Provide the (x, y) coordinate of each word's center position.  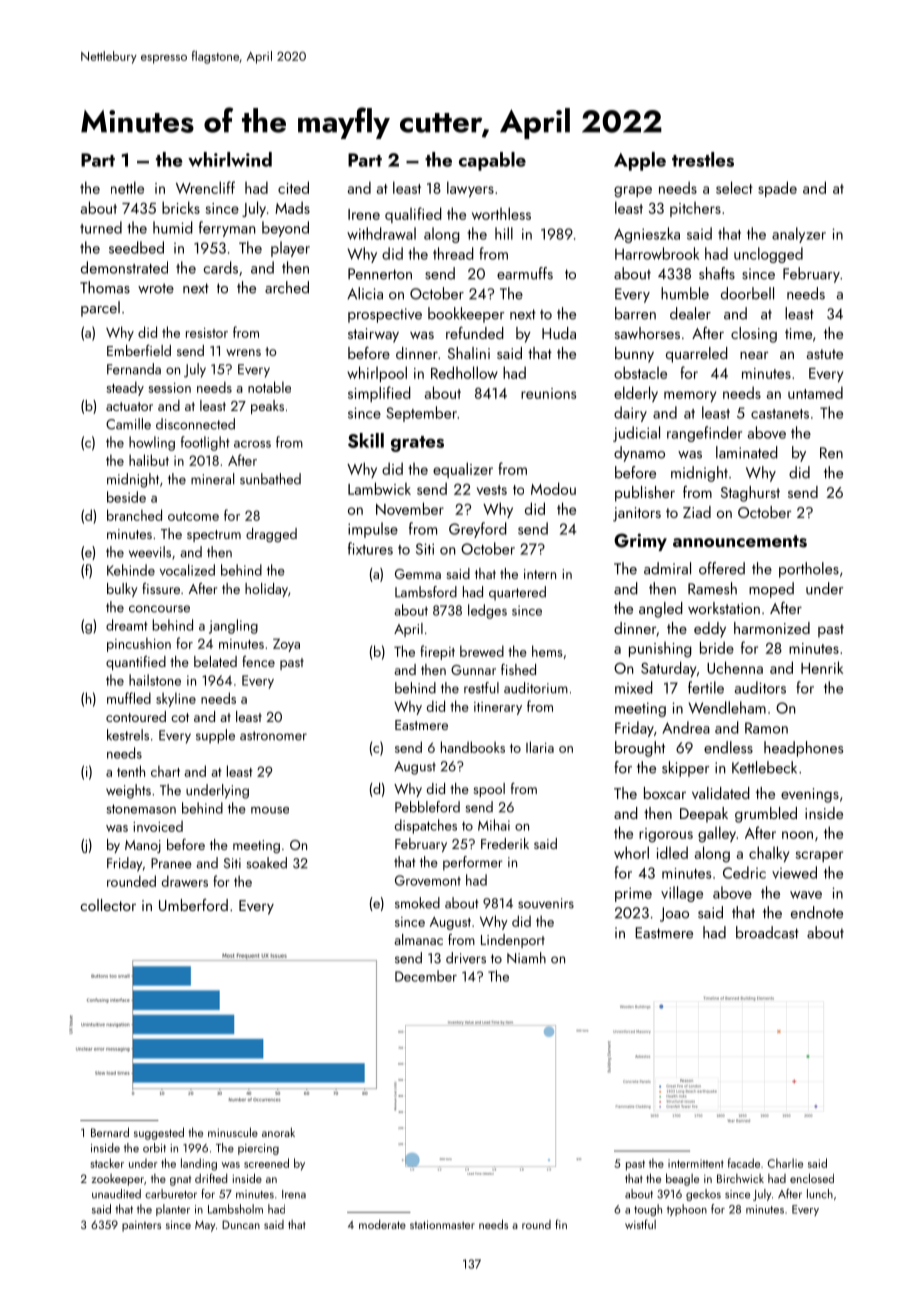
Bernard (110, 1132)
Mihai (494, 825)
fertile (706, 687)
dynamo (639, 454)
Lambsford (426, 592)
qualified (413, 215)
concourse (159, 609)
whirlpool (377, 374)
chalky (769, 854)
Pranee (171, 863)
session (169, 388)
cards (221, 267)
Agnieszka (647, 235)
